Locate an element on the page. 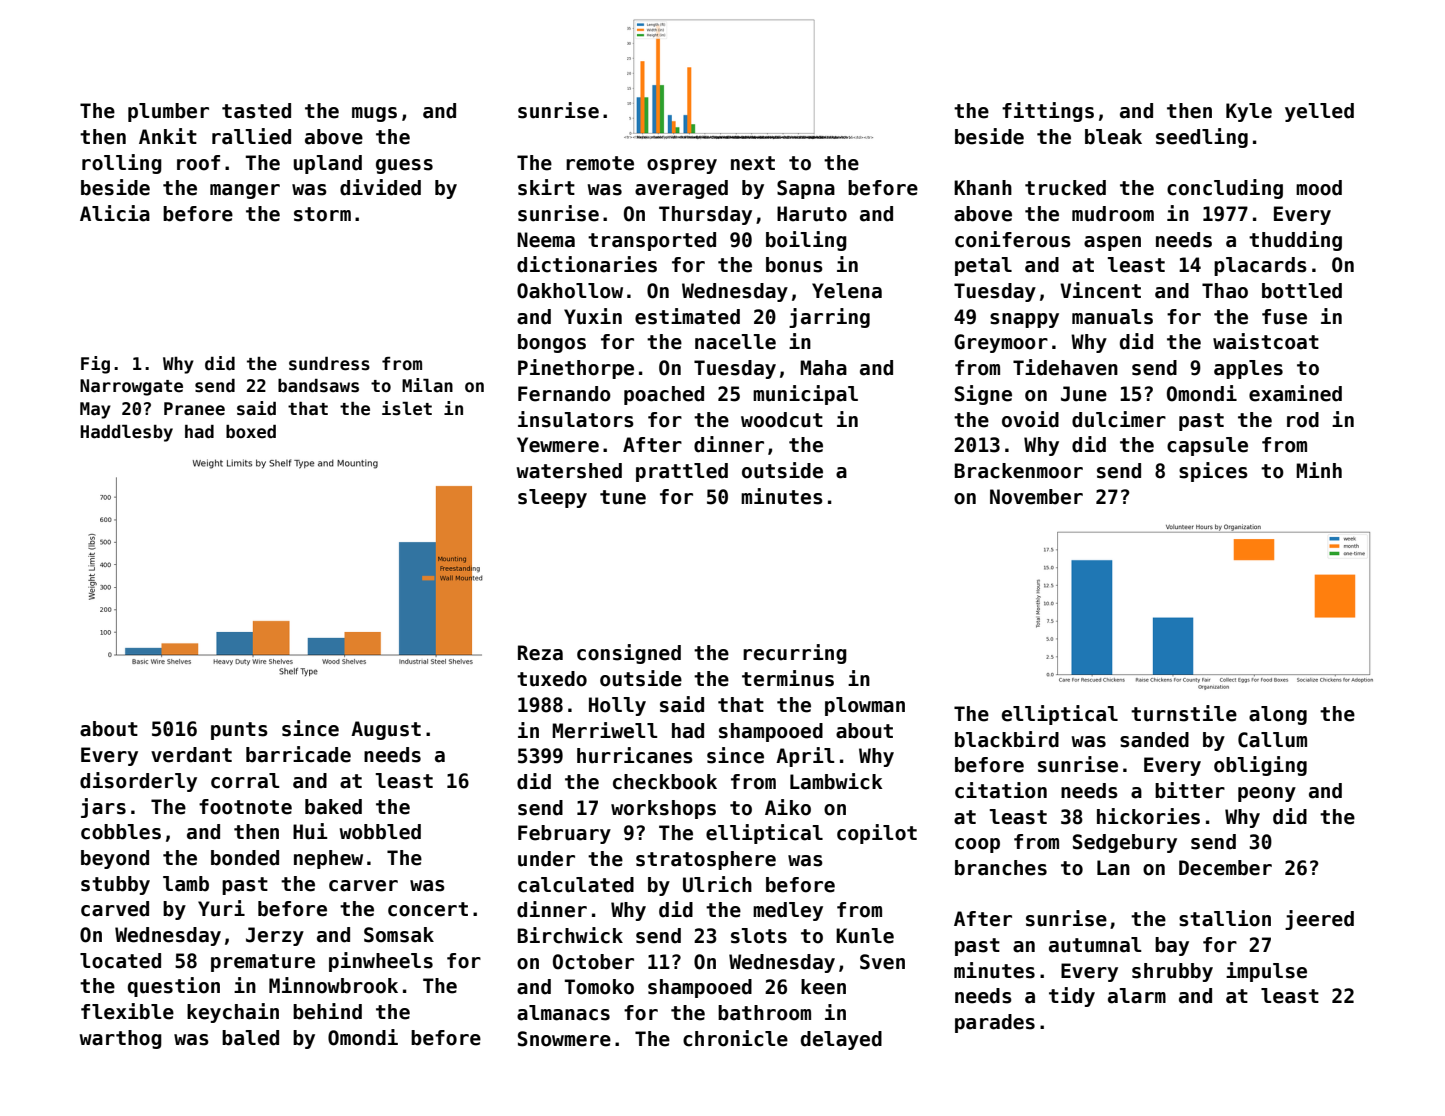 This document has width=1445, height=1116. parades is located at coordinates (995, 1023).
